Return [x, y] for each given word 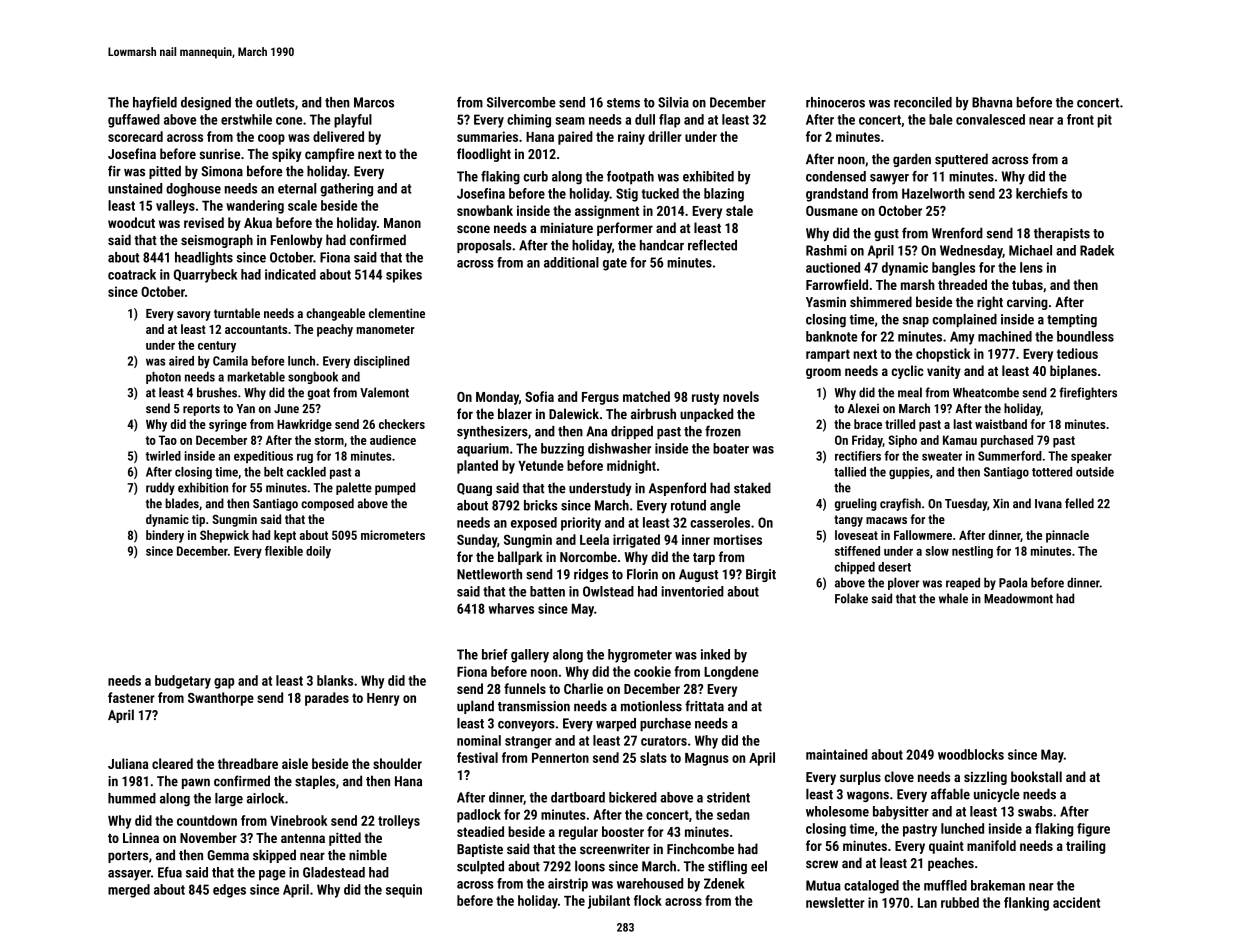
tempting [1072, 321]
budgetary [183, 682]
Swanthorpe [221, 699]
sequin [404, 891]
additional [571, 262]
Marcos [374, 102]
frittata [704, 706]
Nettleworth [489, 574]
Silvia [673, 102]
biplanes [1073, 372]
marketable [256, 377]
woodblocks [971, 754]
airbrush [653, 413]
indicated [290, 274]
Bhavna [992, 102]
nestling [972, 552]
